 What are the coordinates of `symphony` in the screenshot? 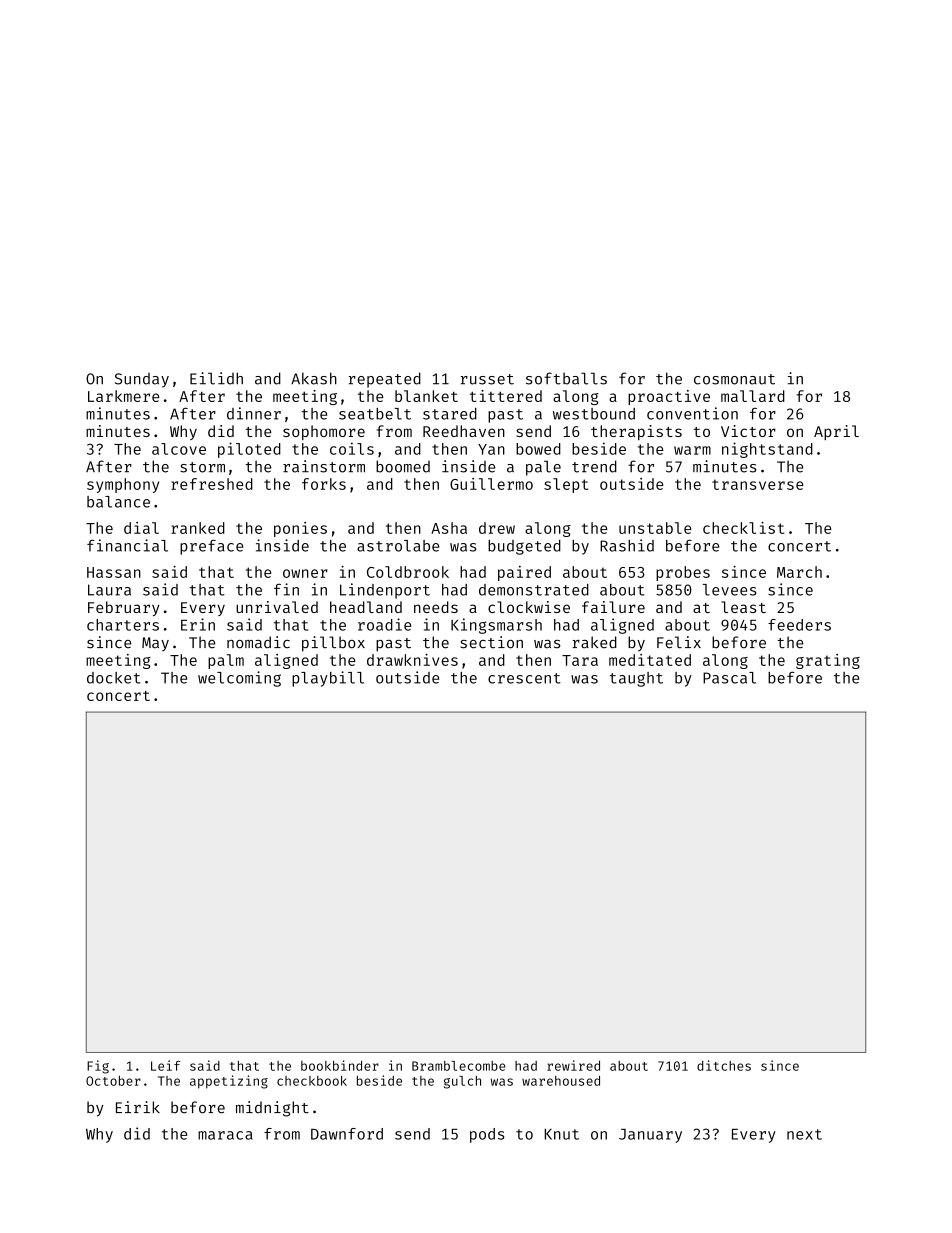 It's located at (123, 485).
